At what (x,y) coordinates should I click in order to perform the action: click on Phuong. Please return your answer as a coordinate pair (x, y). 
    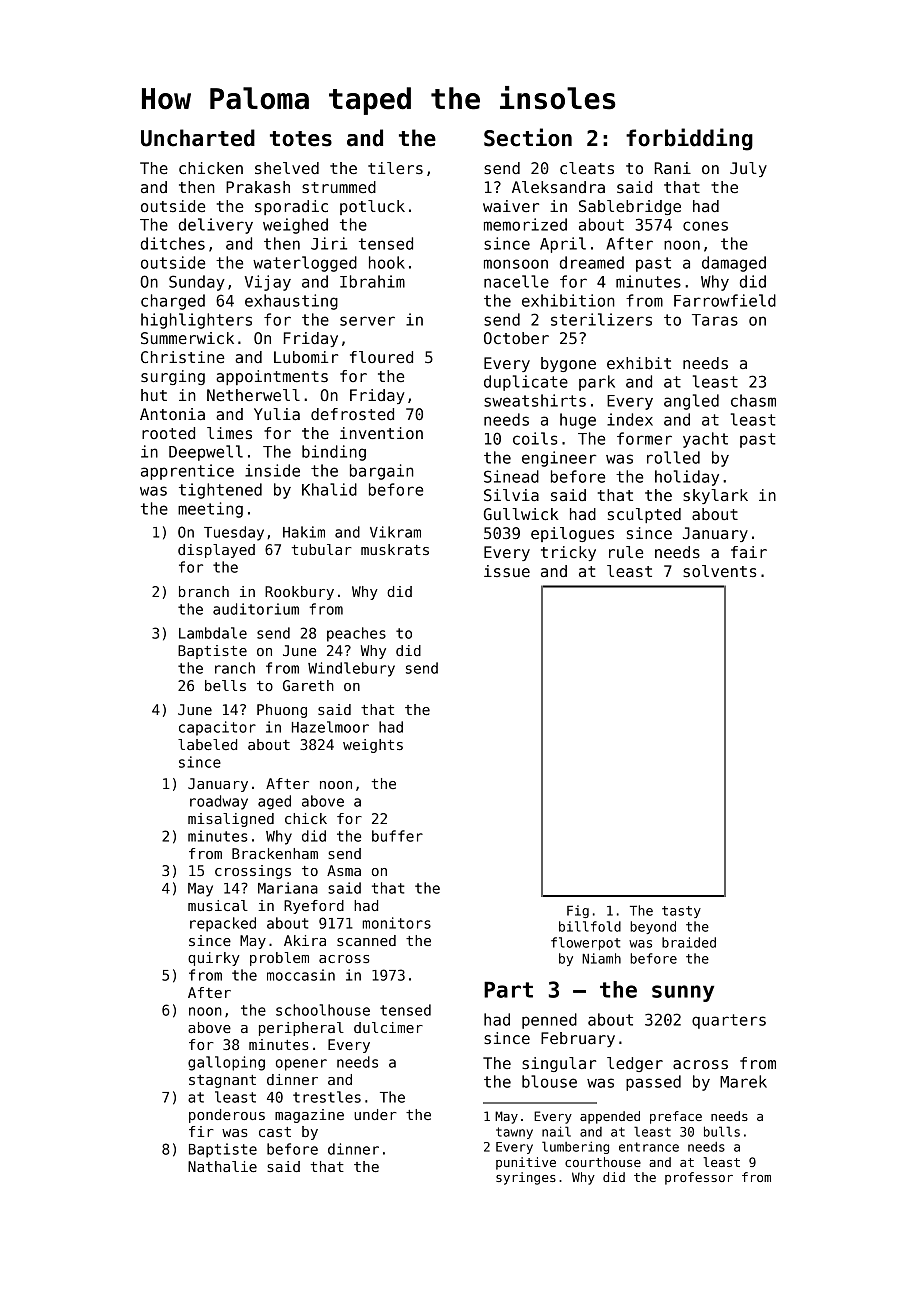
    Looking at the image, I should click on (282, 711).
